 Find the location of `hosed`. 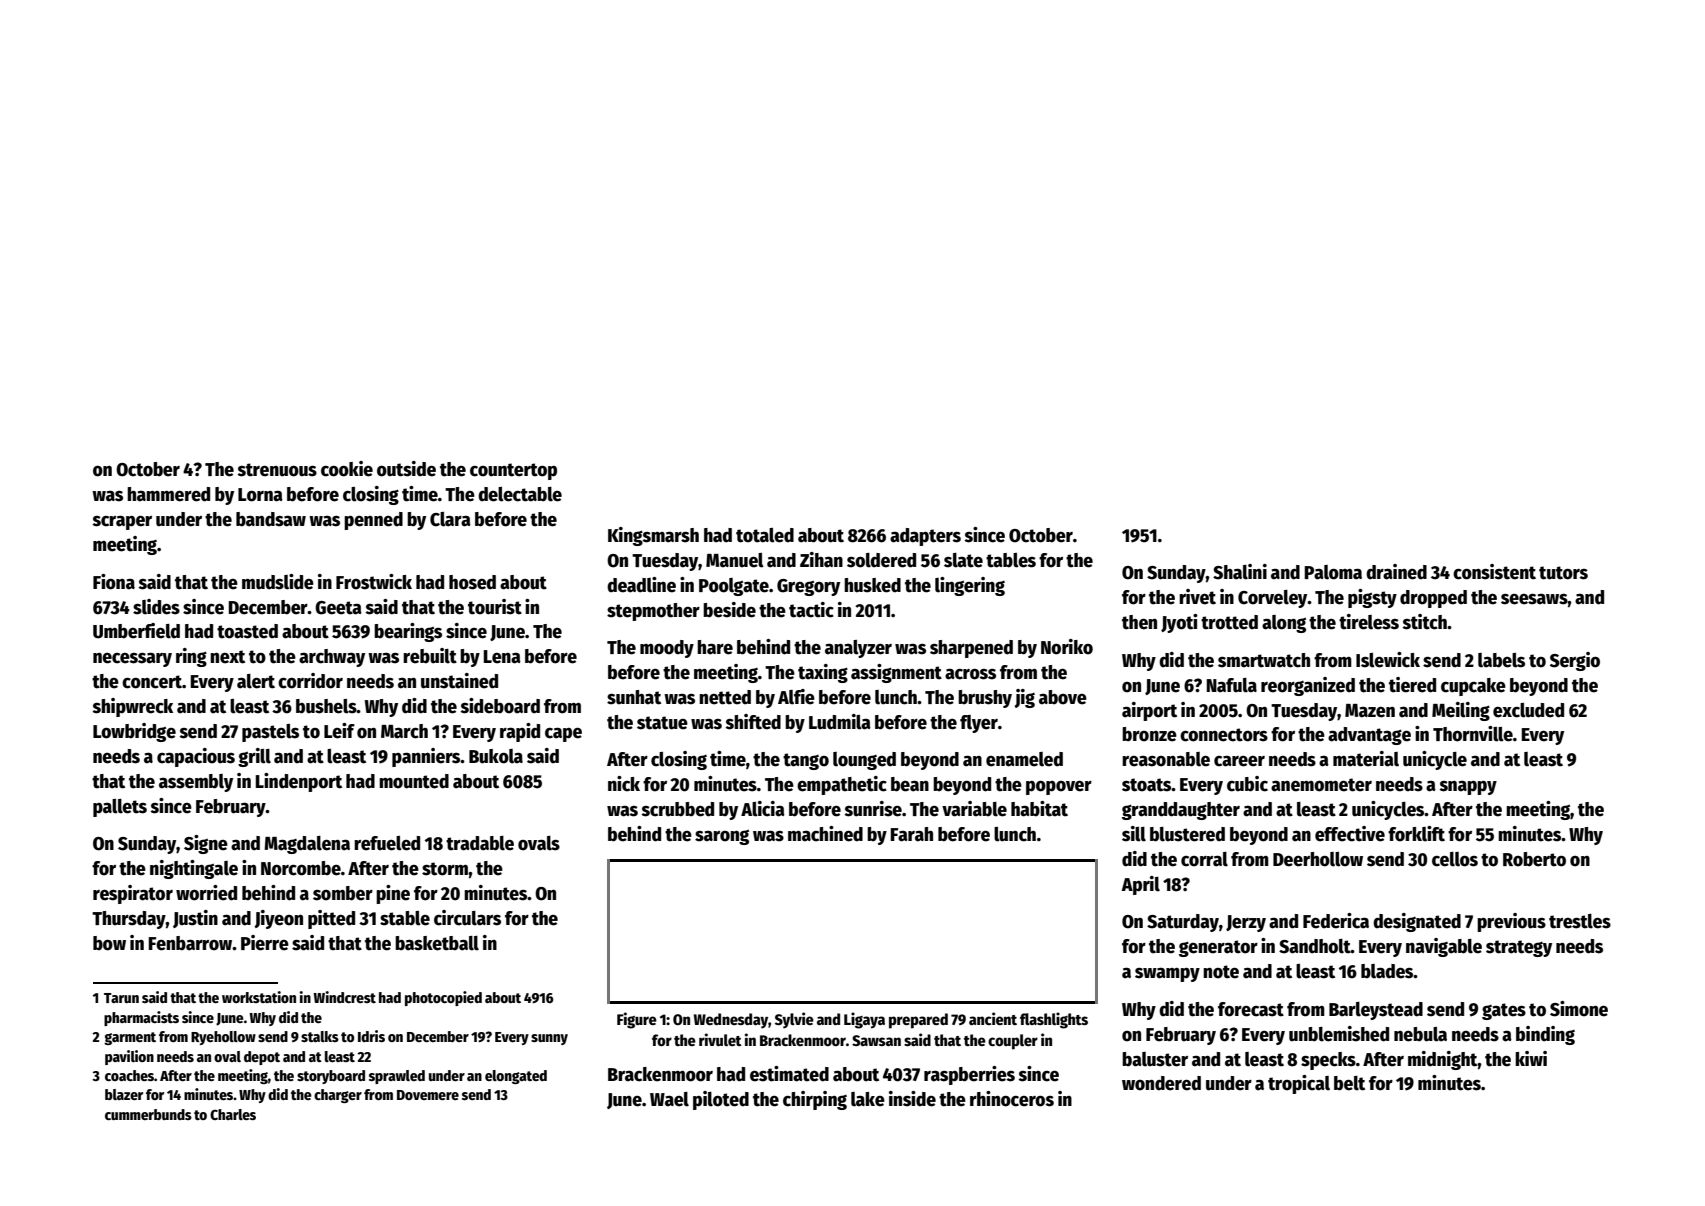

hosed is located at coordinates (472, 582).
